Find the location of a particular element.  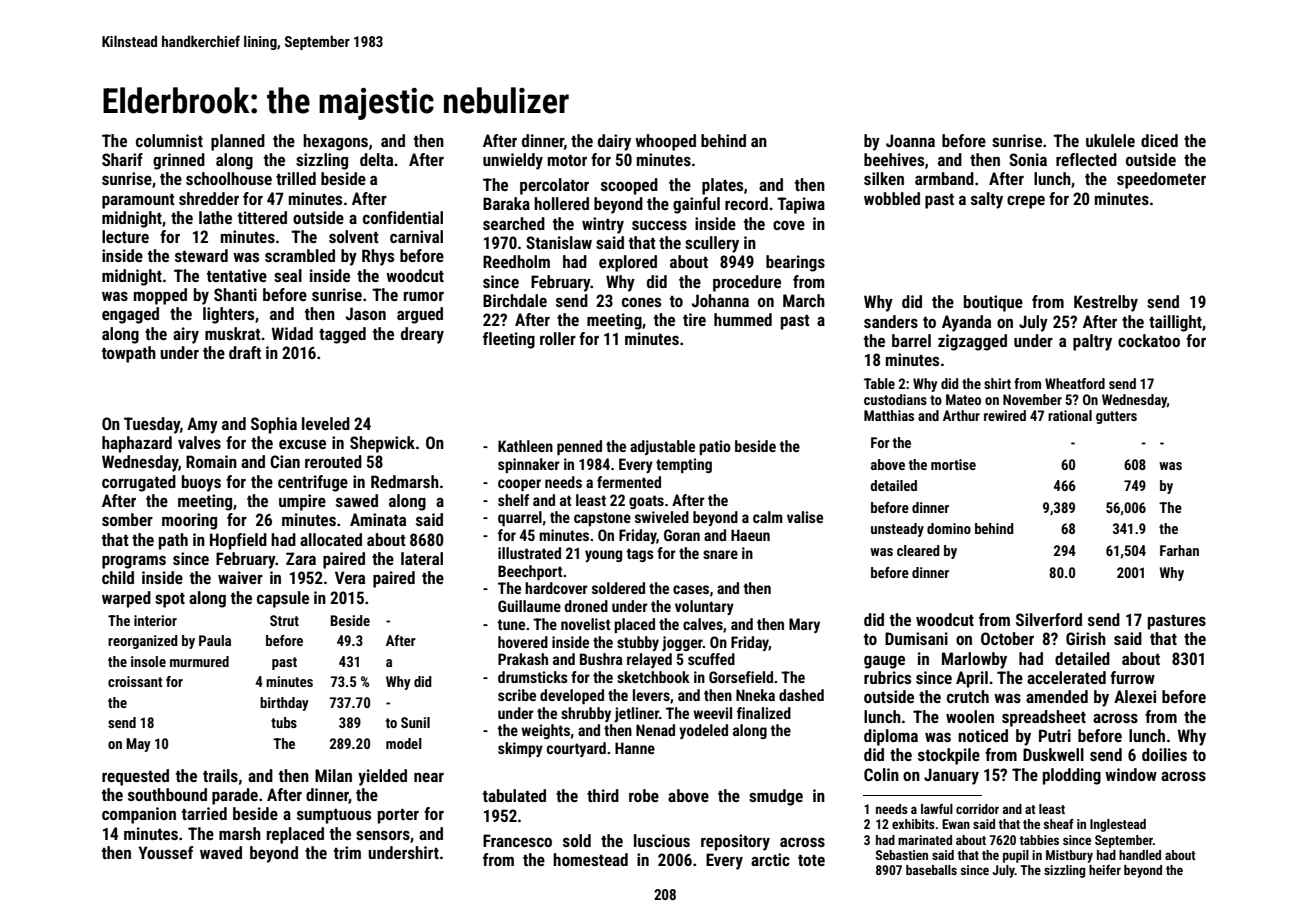

paramount is located at coordinates (138, 201).
